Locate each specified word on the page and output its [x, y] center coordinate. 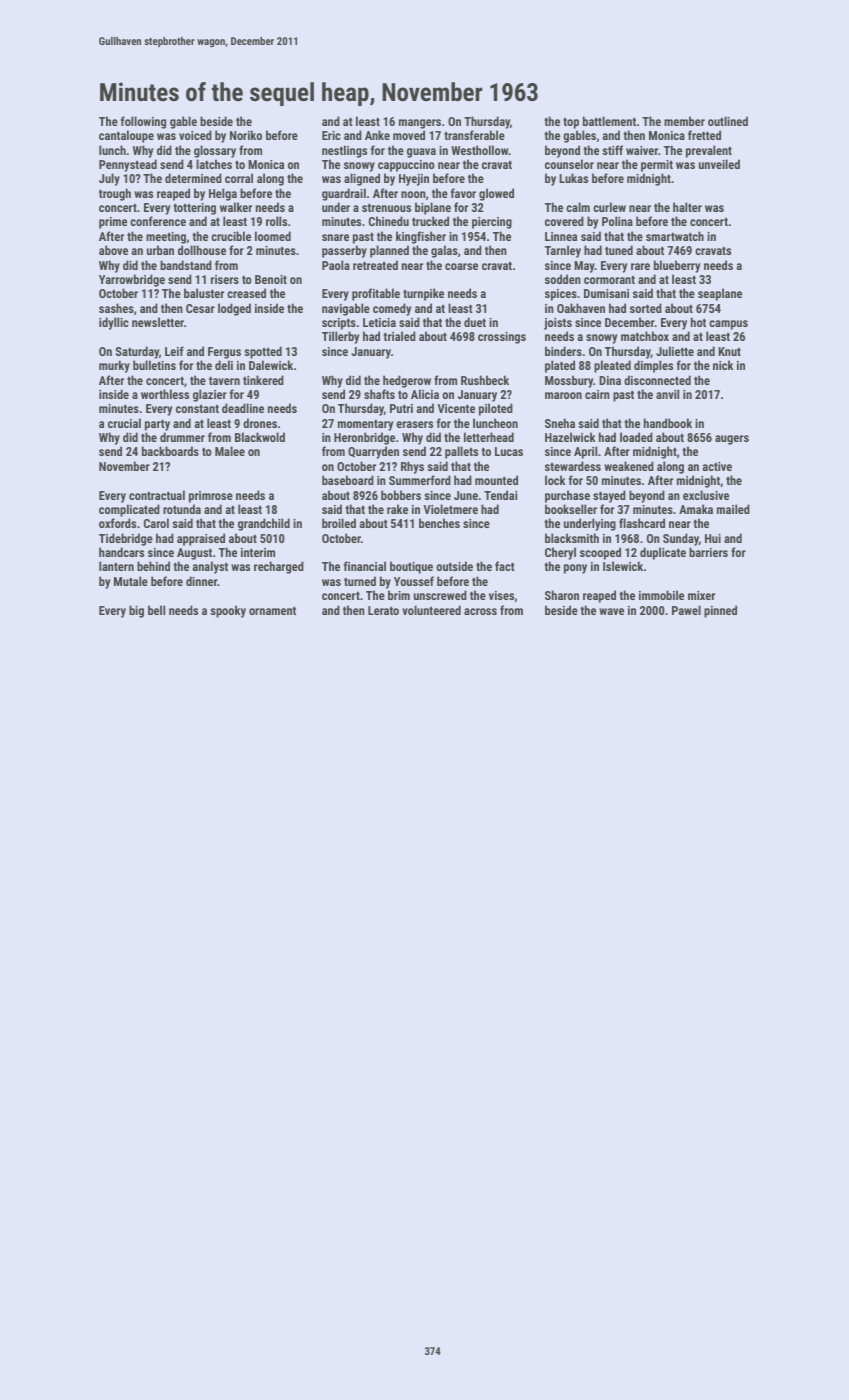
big [136, 611]
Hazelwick [570, 437]
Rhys [412, 467]
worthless [165, 394]
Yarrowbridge [132, 280]
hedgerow [407, 381]
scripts [339, 324]
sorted [646, 308]
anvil [667, 394]
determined [193, 178]
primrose [211, 497]
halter [687, 207]
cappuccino [406, 166]
